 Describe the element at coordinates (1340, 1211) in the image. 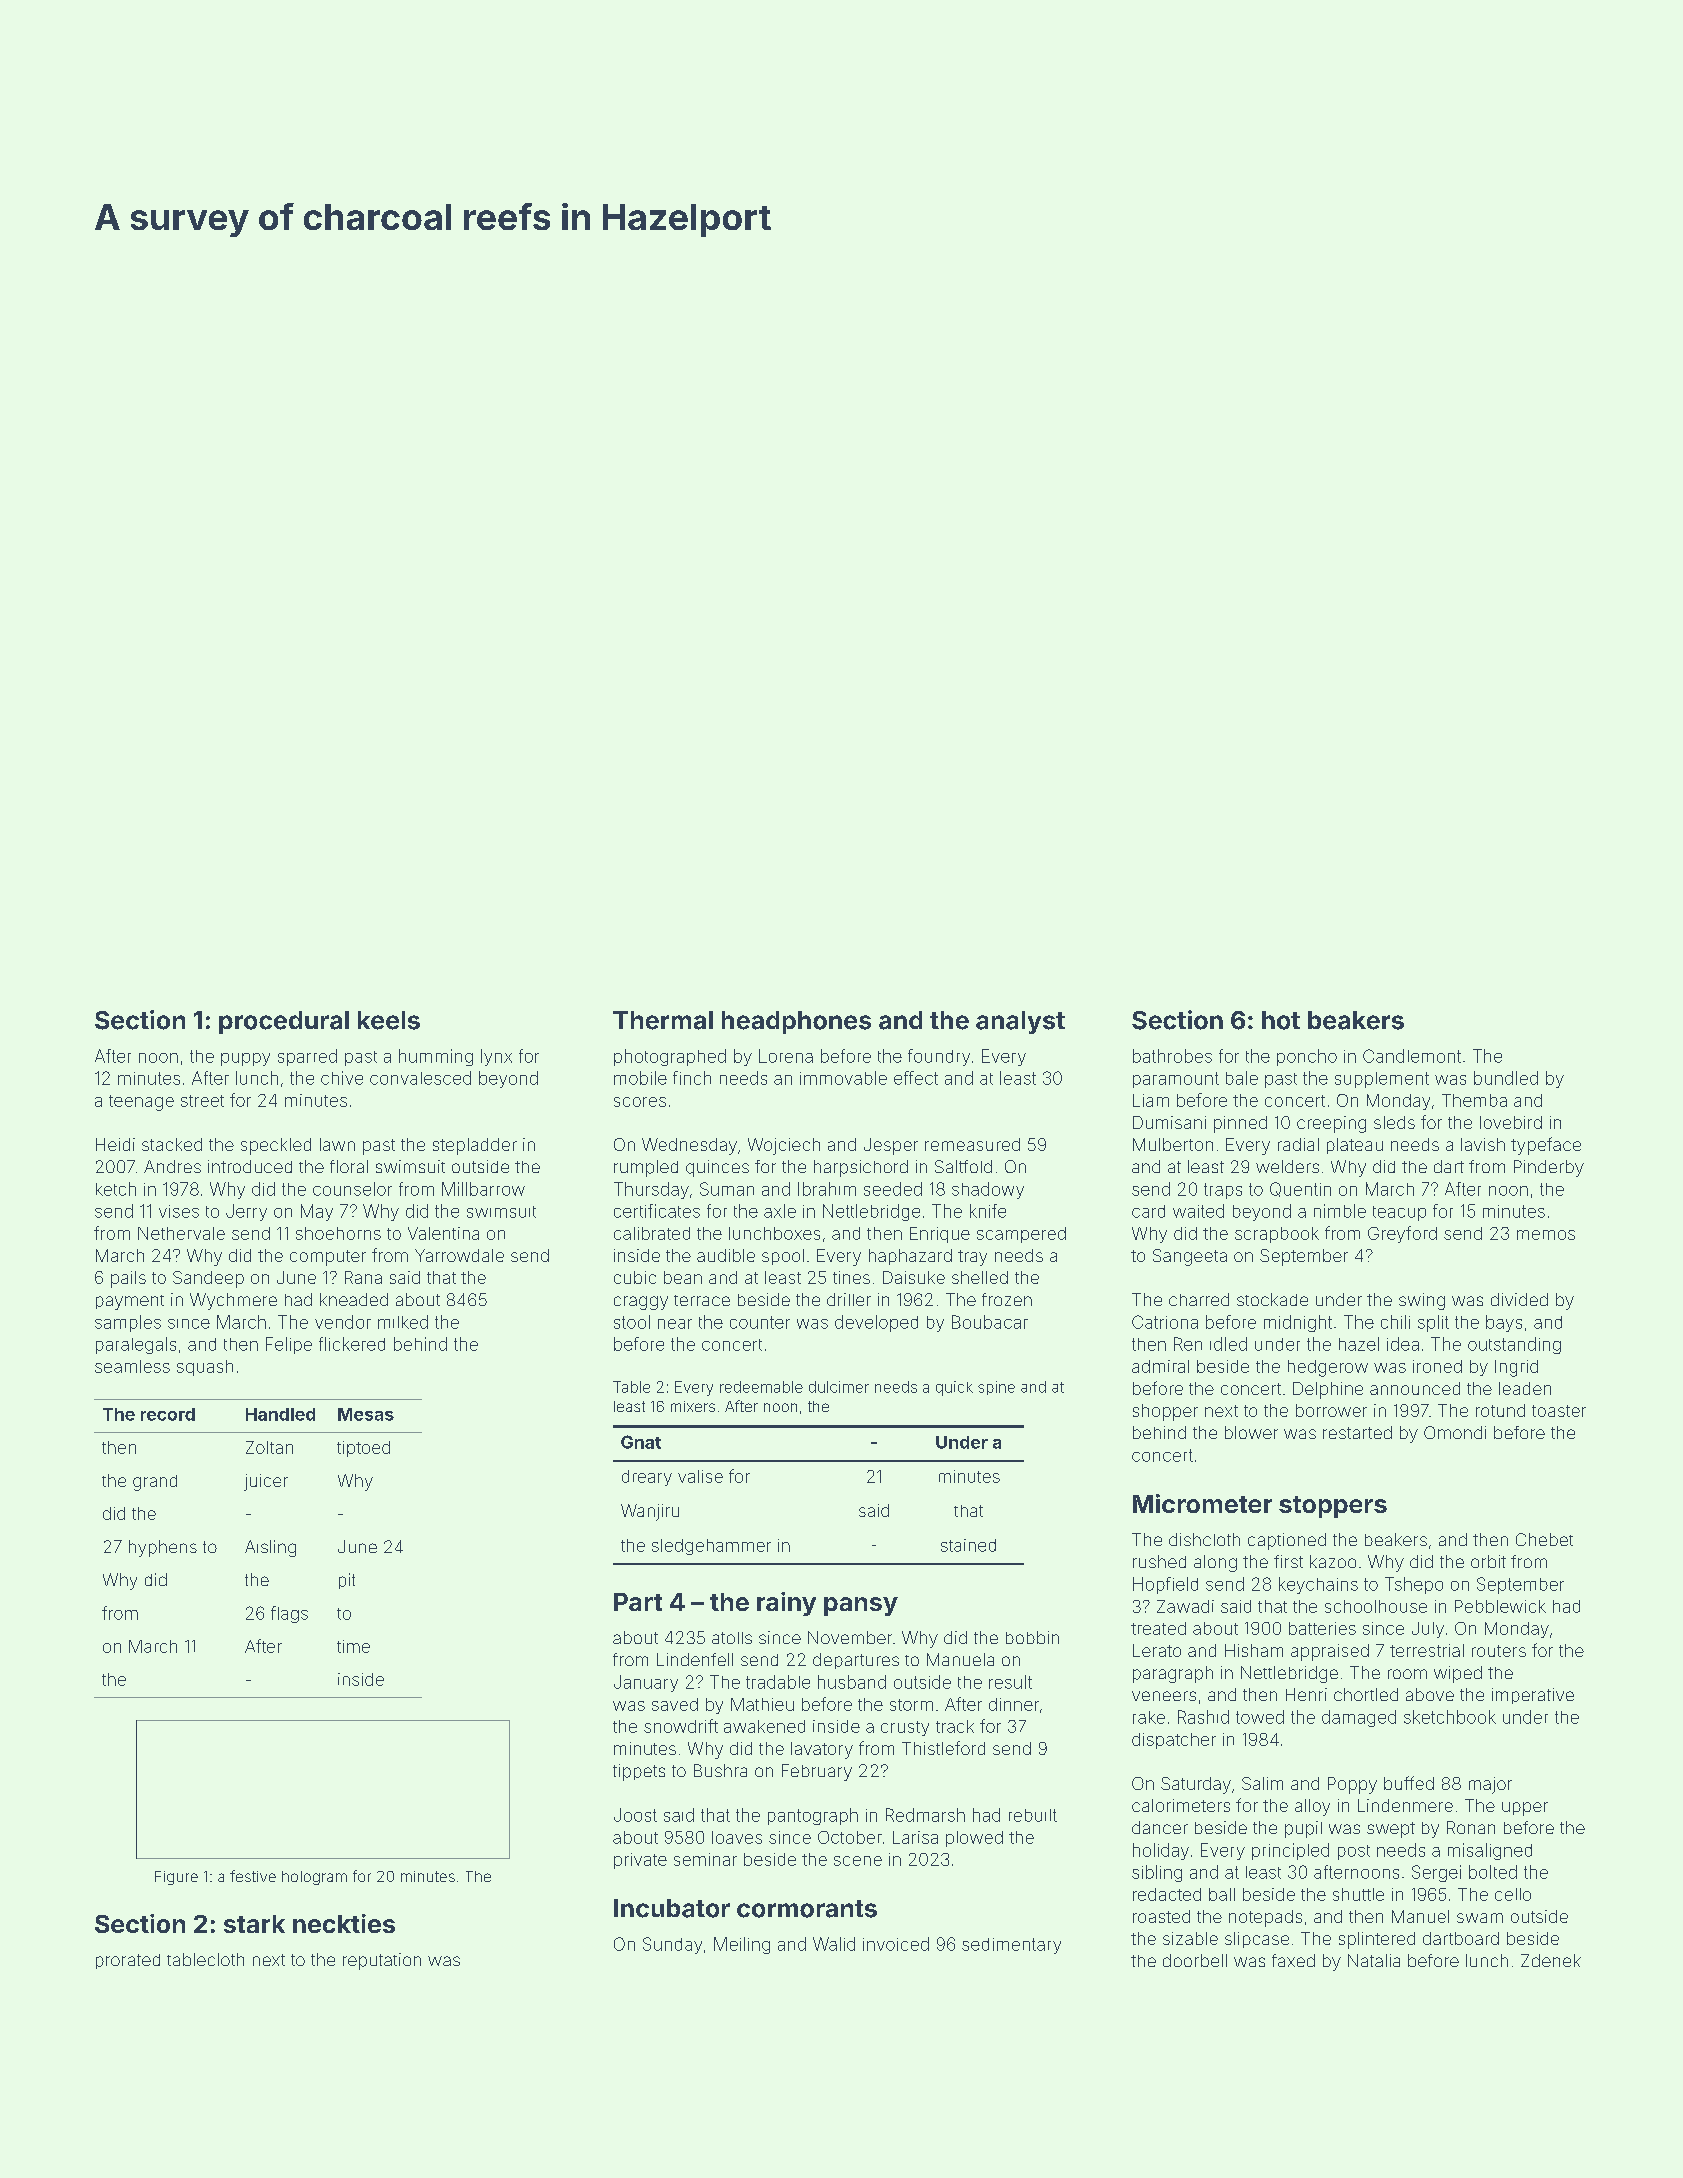

I see `nimble` at that location.
